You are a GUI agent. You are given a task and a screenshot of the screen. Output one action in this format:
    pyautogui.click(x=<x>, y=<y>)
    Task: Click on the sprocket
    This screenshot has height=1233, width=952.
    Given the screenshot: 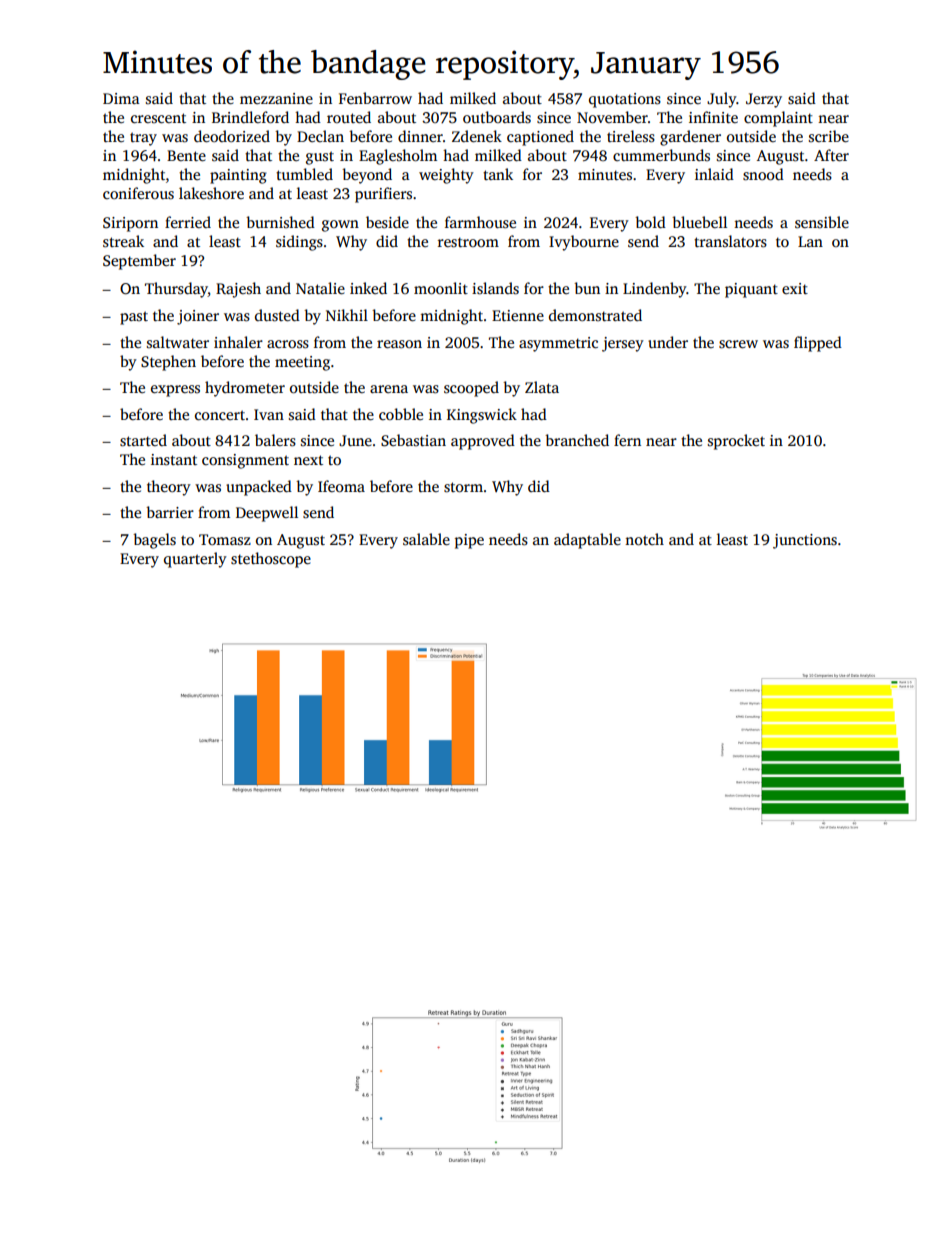 What is the action you would take?
    pyautogui.click(x=736, y=442)
